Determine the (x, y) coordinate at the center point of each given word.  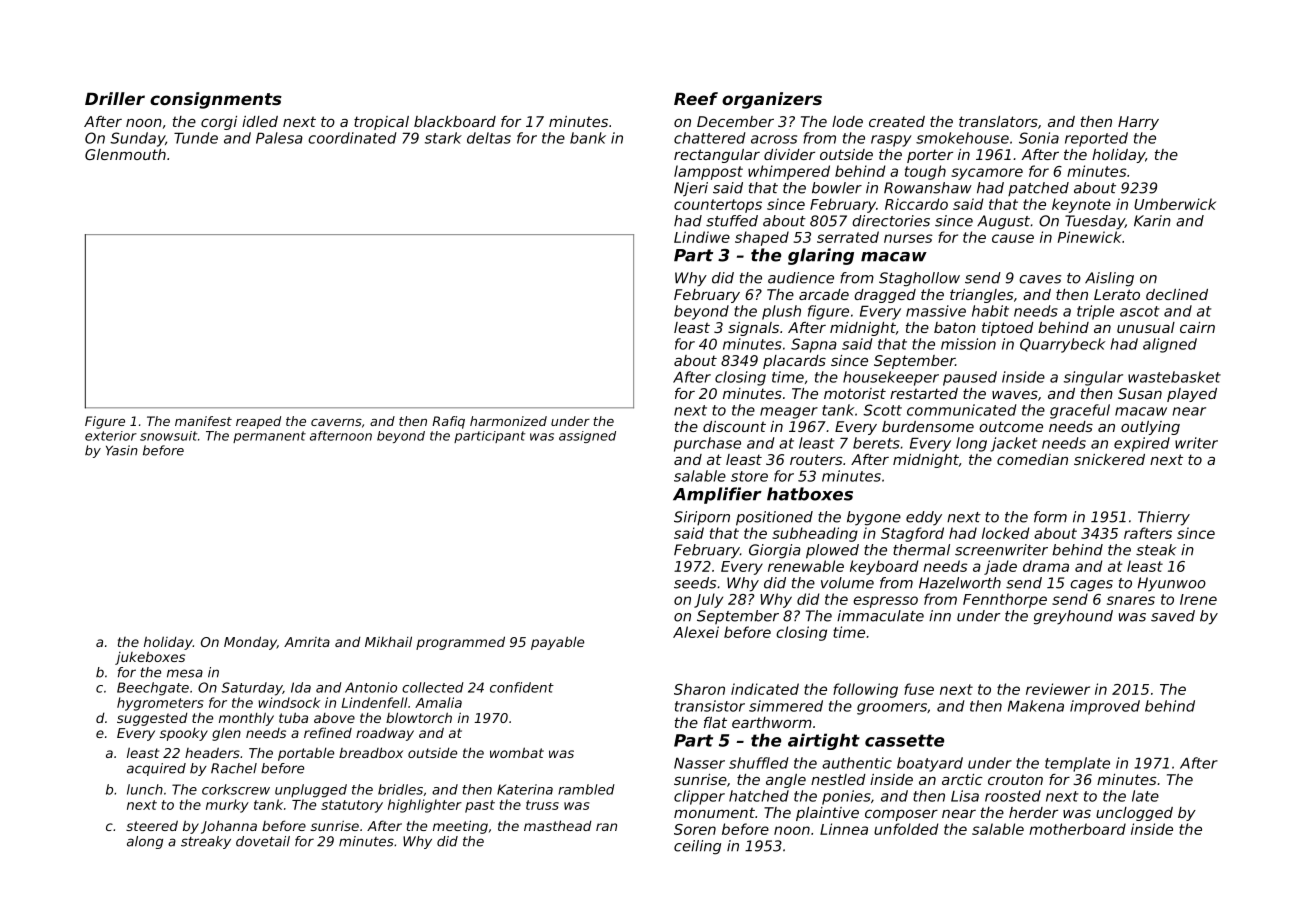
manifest (203, 421)
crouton (1015, 779)
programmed (460, 643)
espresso (885, 602)
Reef (696, 98)
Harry (1138, 123)
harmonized (508, 421)
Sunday (137, 139)
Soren (695, 829)
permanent (269, 437)
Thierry (1164, 518)
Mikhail (388, 641)
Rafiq (448, 422)
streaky (206, 842)
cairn (1197, 327)
